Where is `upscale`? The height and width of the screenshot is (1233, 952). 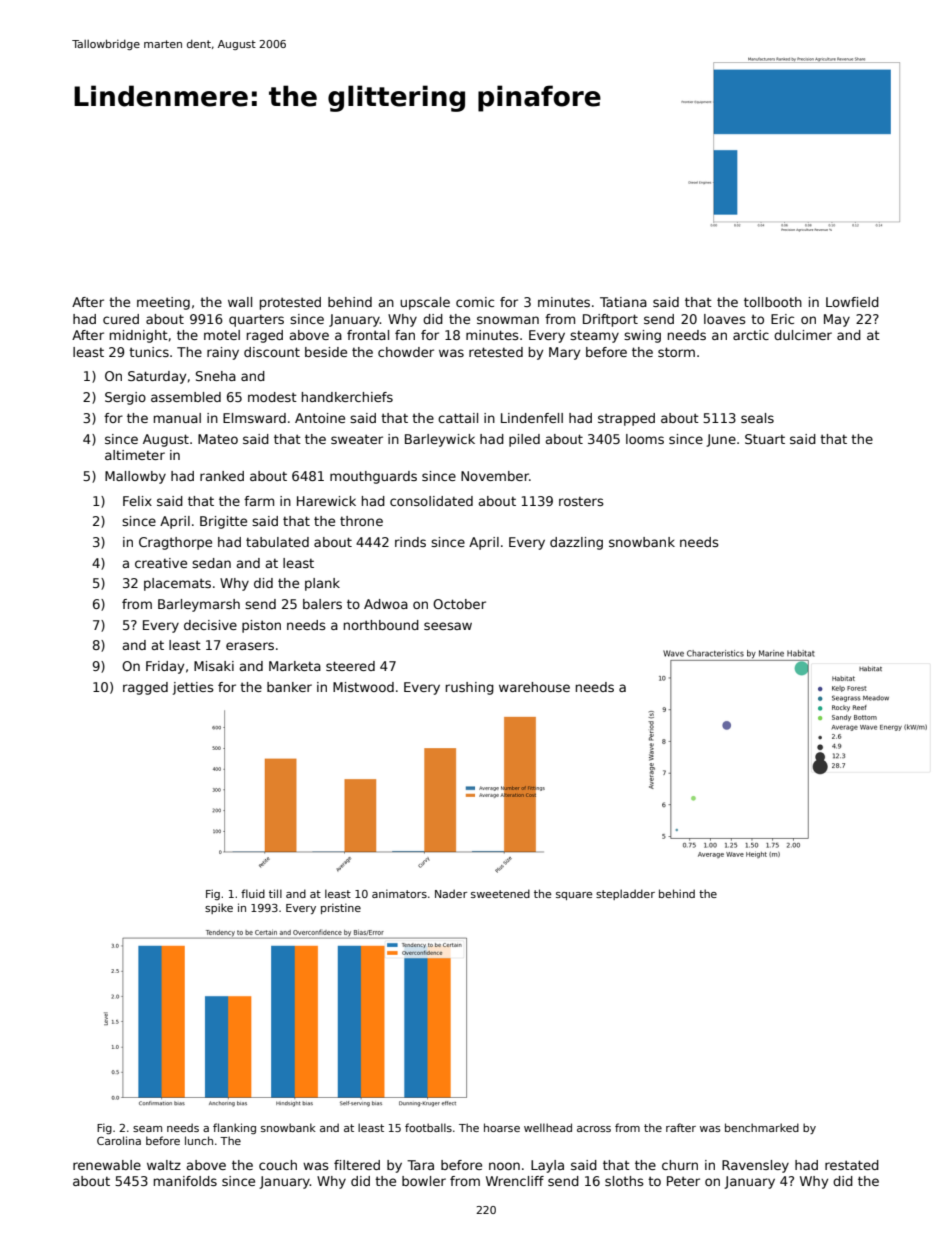 upscale is located at coordinates (425, 303).
